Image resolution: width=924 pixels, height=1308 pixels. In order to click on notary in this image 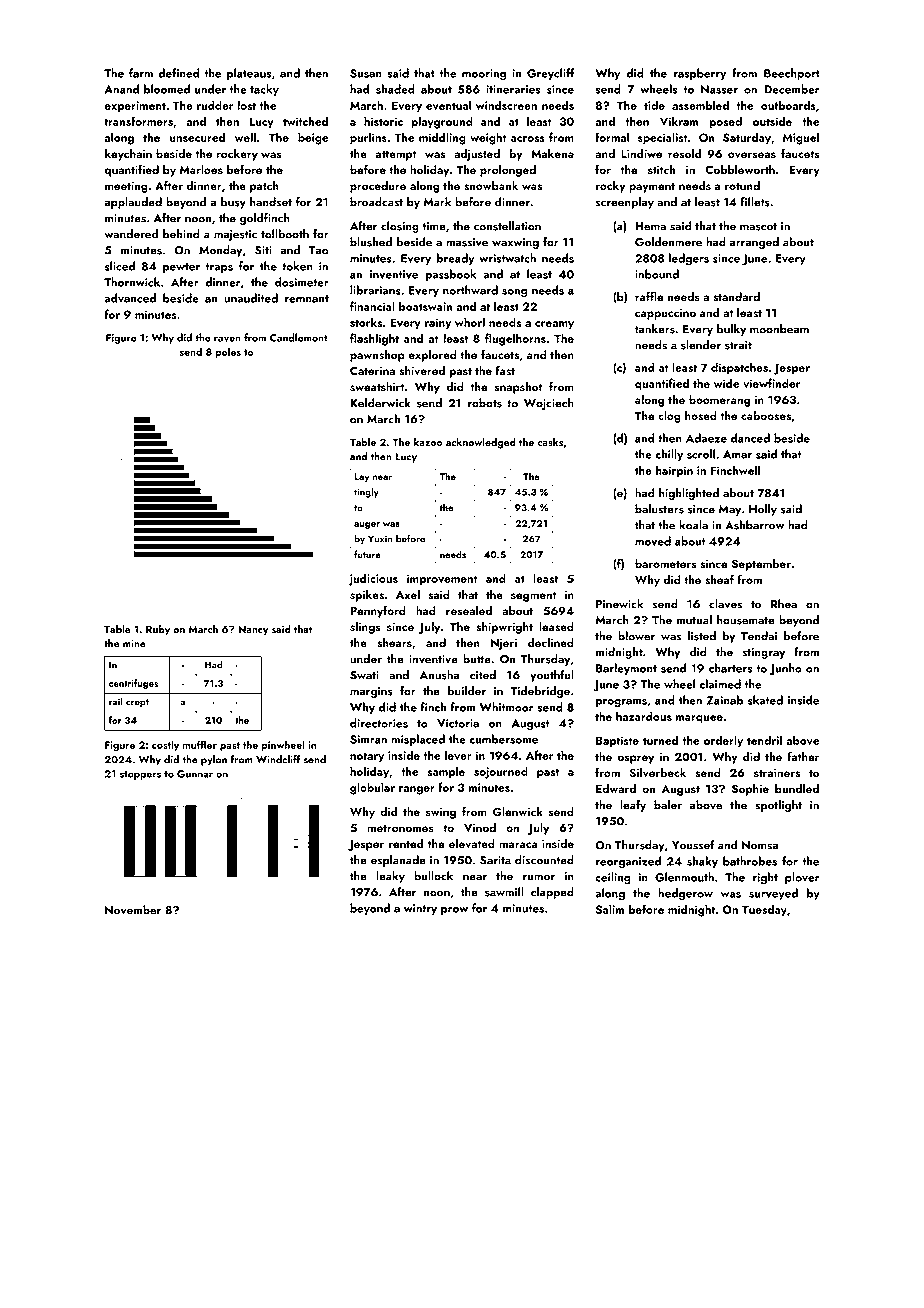, I will do `click(367, 757)`.
